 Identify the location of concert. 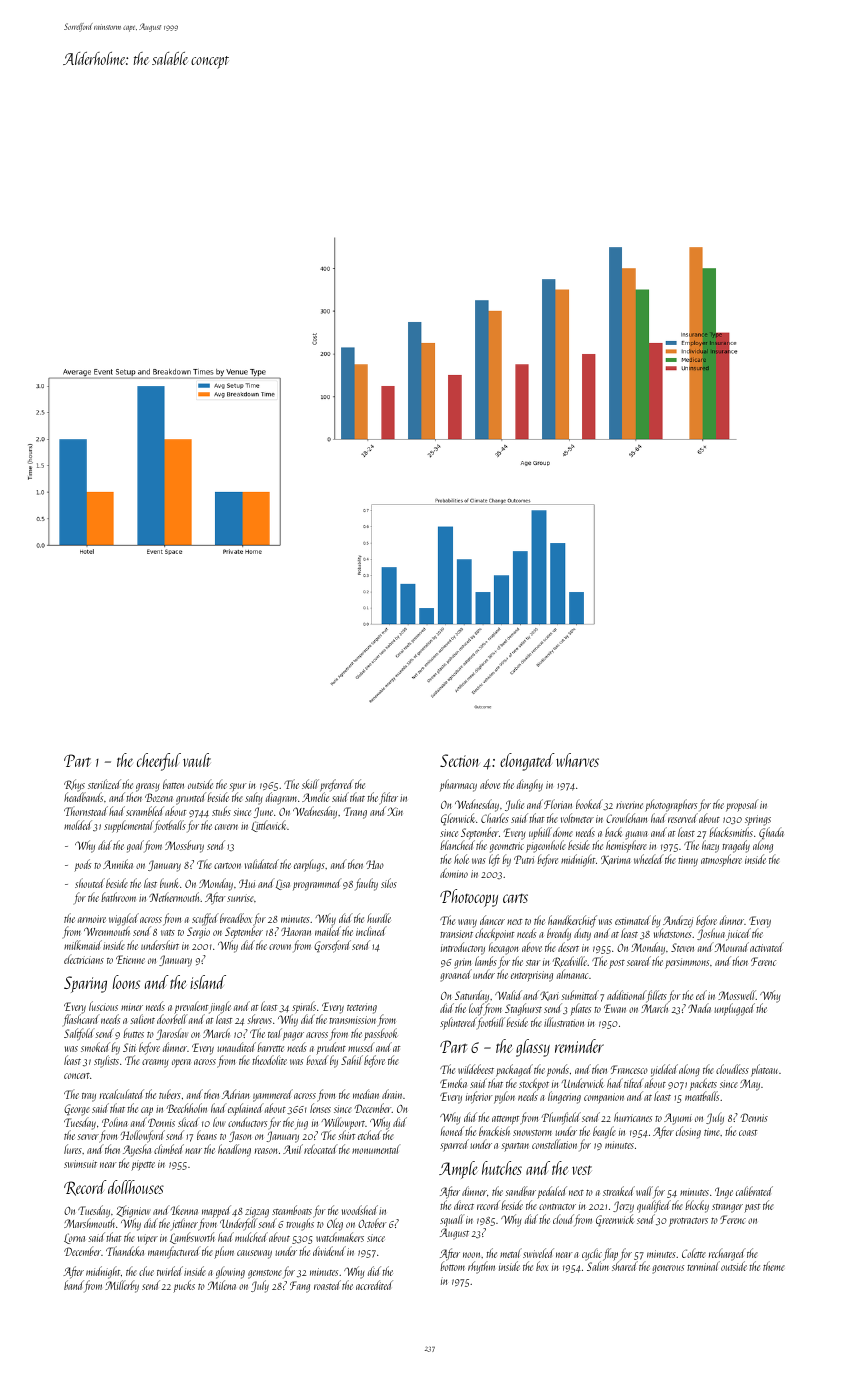
(77, 1076).
